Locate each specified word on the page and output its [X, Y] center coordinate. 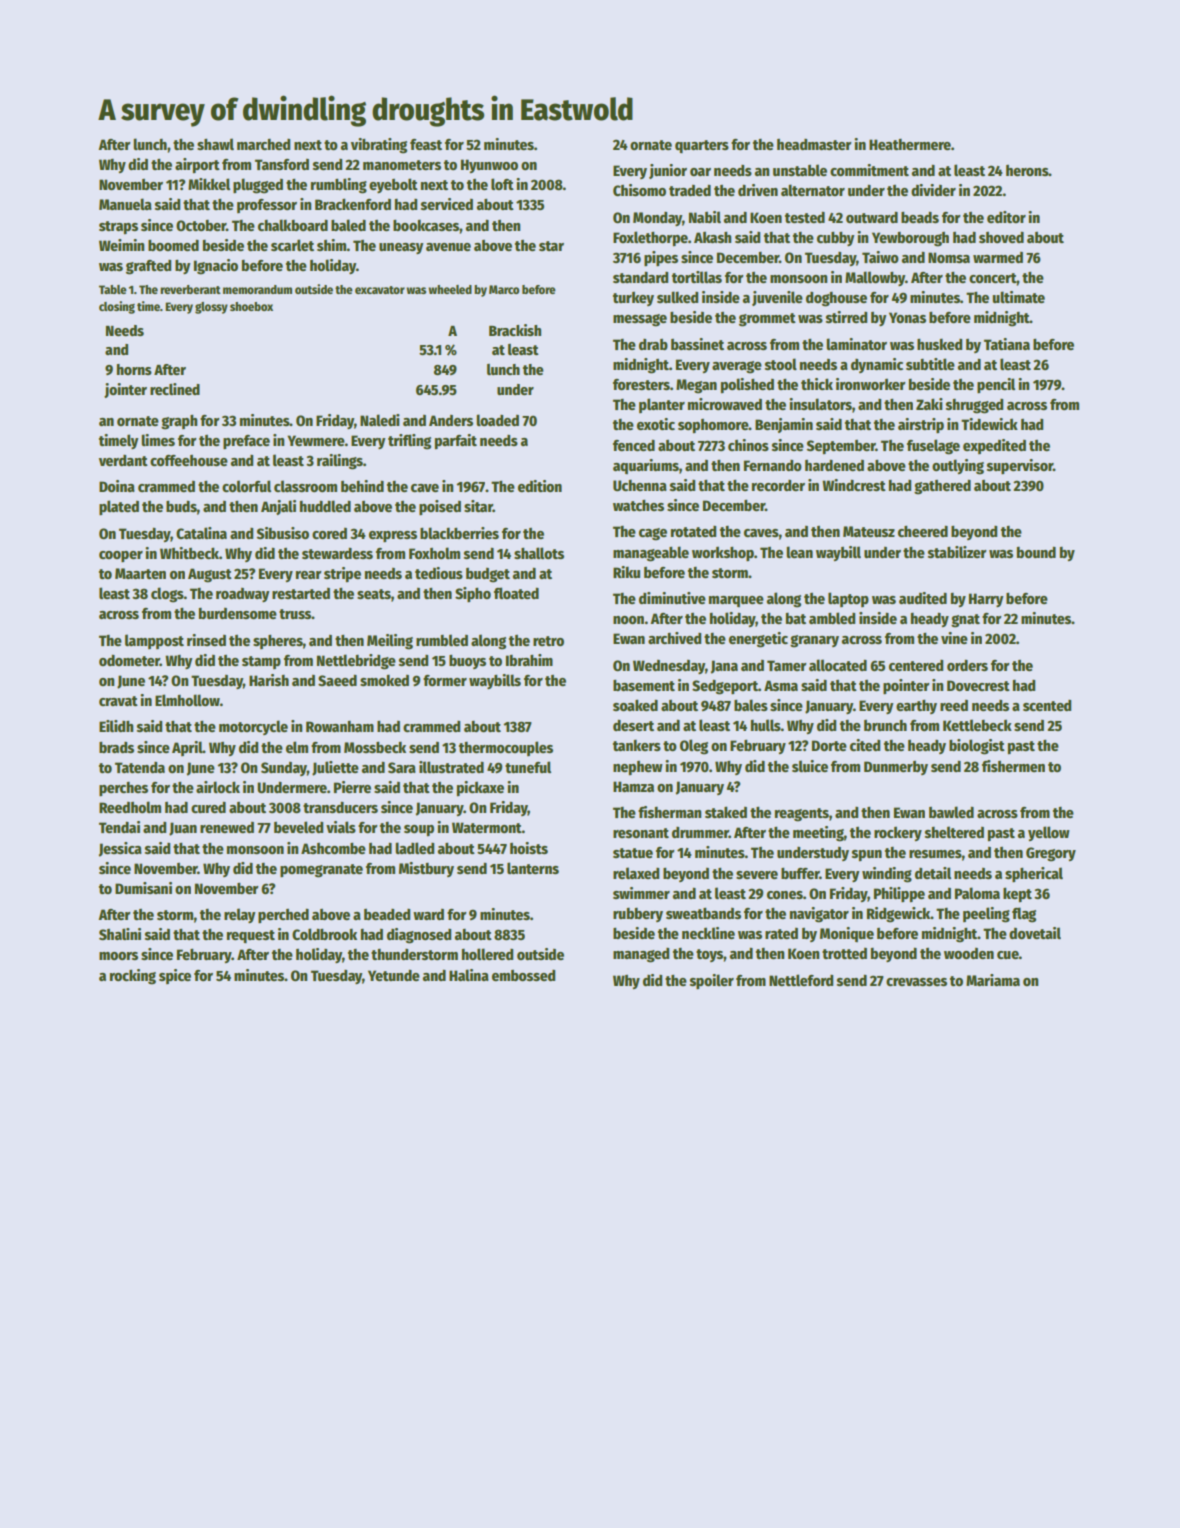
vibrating [379, 146]
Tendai [119, 827]
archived [674, 638]
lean [799, 552]
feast [426, 144]
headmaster [814, 144]
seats [374, 594]
